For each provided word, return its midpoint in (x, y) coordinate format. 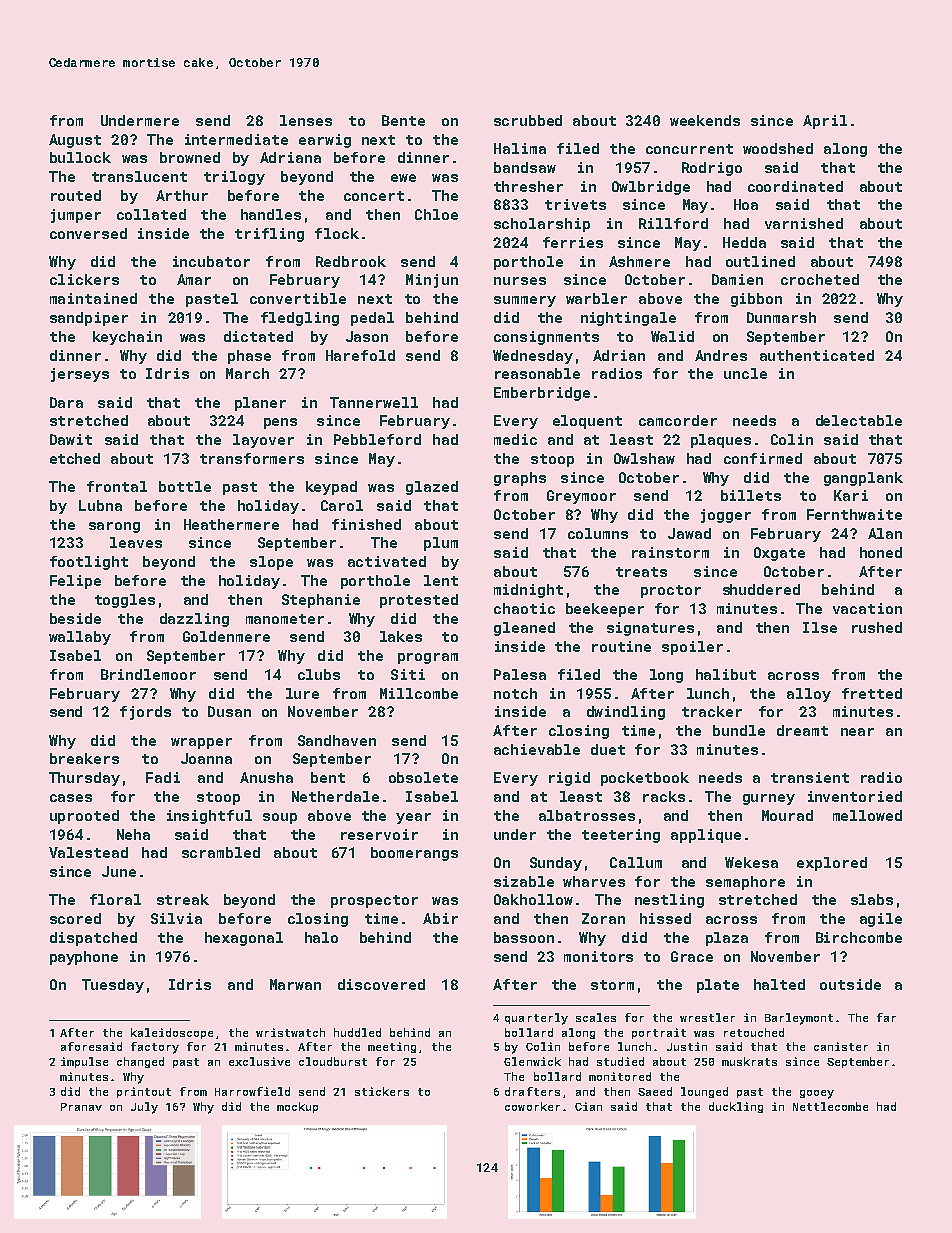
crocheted (820, 279)
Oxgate (779, 554)
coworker (532, 1106)
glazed (432, 488)
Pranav (81, 1107)
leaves (136, 542)
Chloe (436, 214)
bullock (80, 157)
